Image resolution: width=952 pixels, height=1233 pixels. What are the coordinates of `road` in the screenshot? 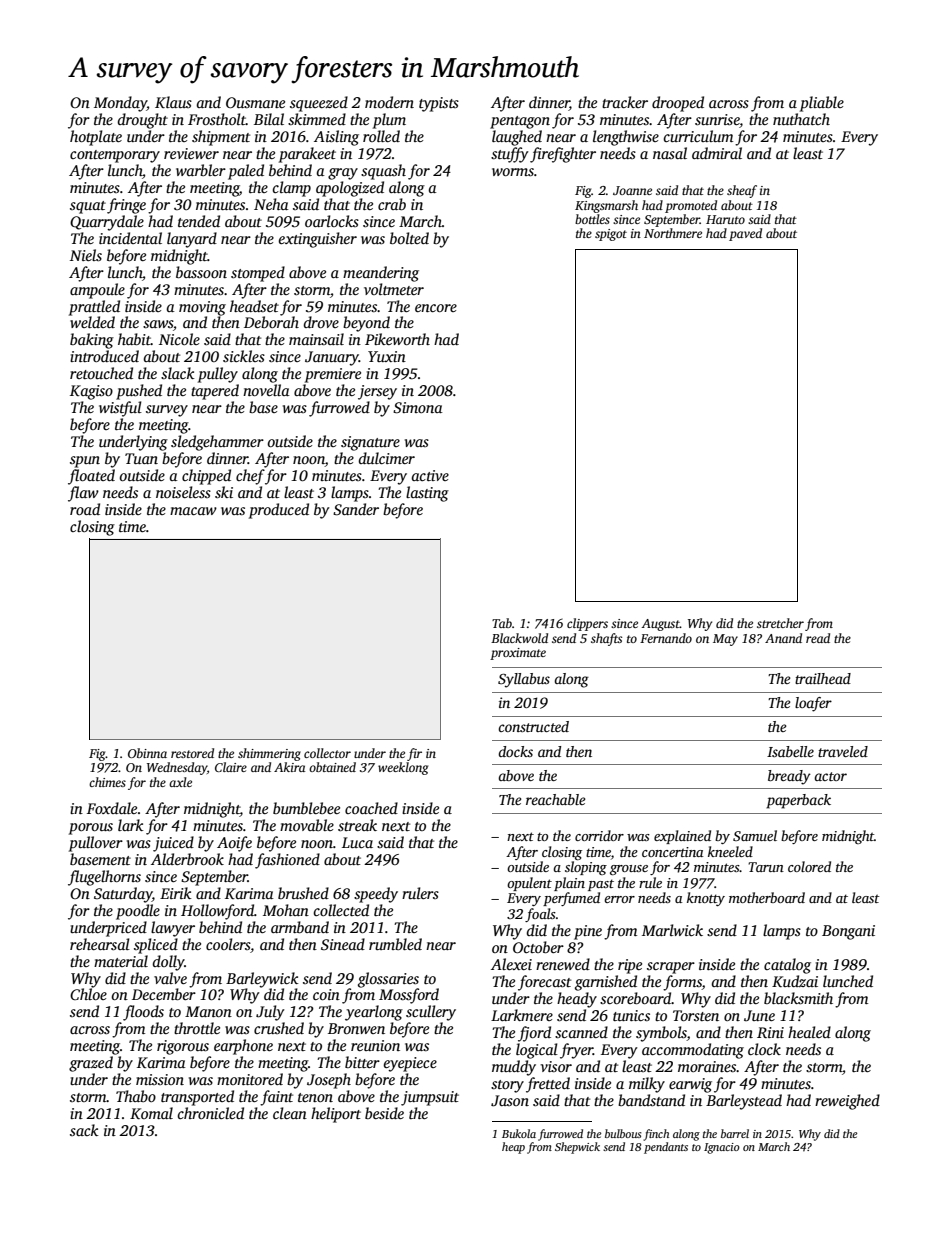 It's located at (85, 509).
